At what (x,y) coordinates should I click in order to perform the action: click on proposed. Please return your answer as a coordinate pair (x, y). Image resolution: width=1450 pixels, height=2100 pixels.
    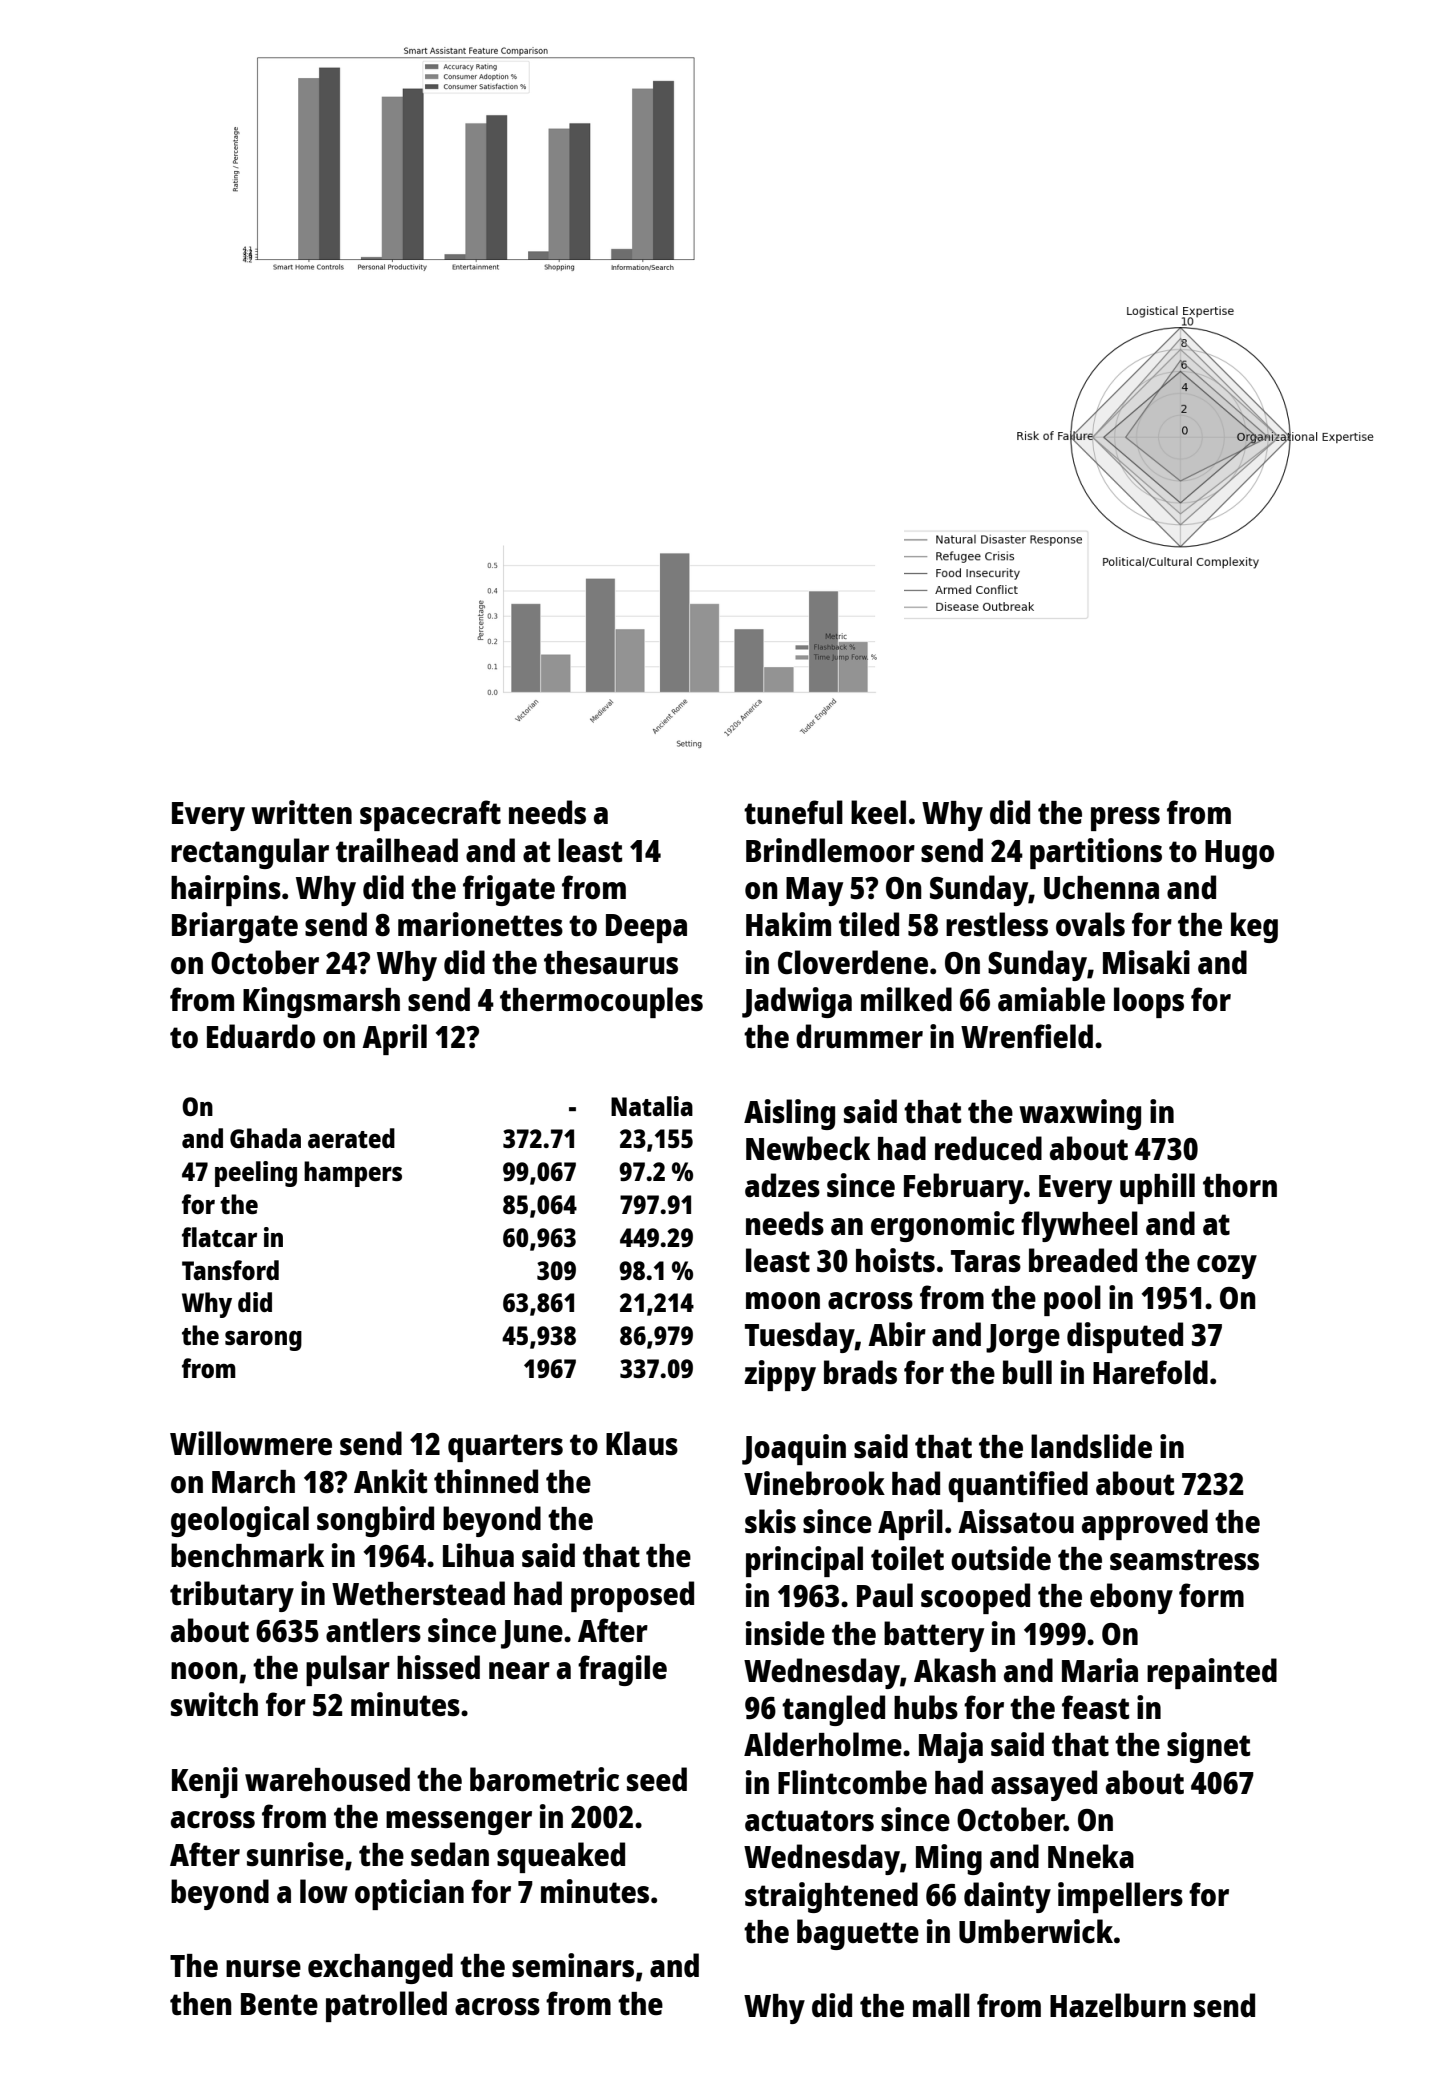
    Looking at the image, I should click on (632, 1596).
